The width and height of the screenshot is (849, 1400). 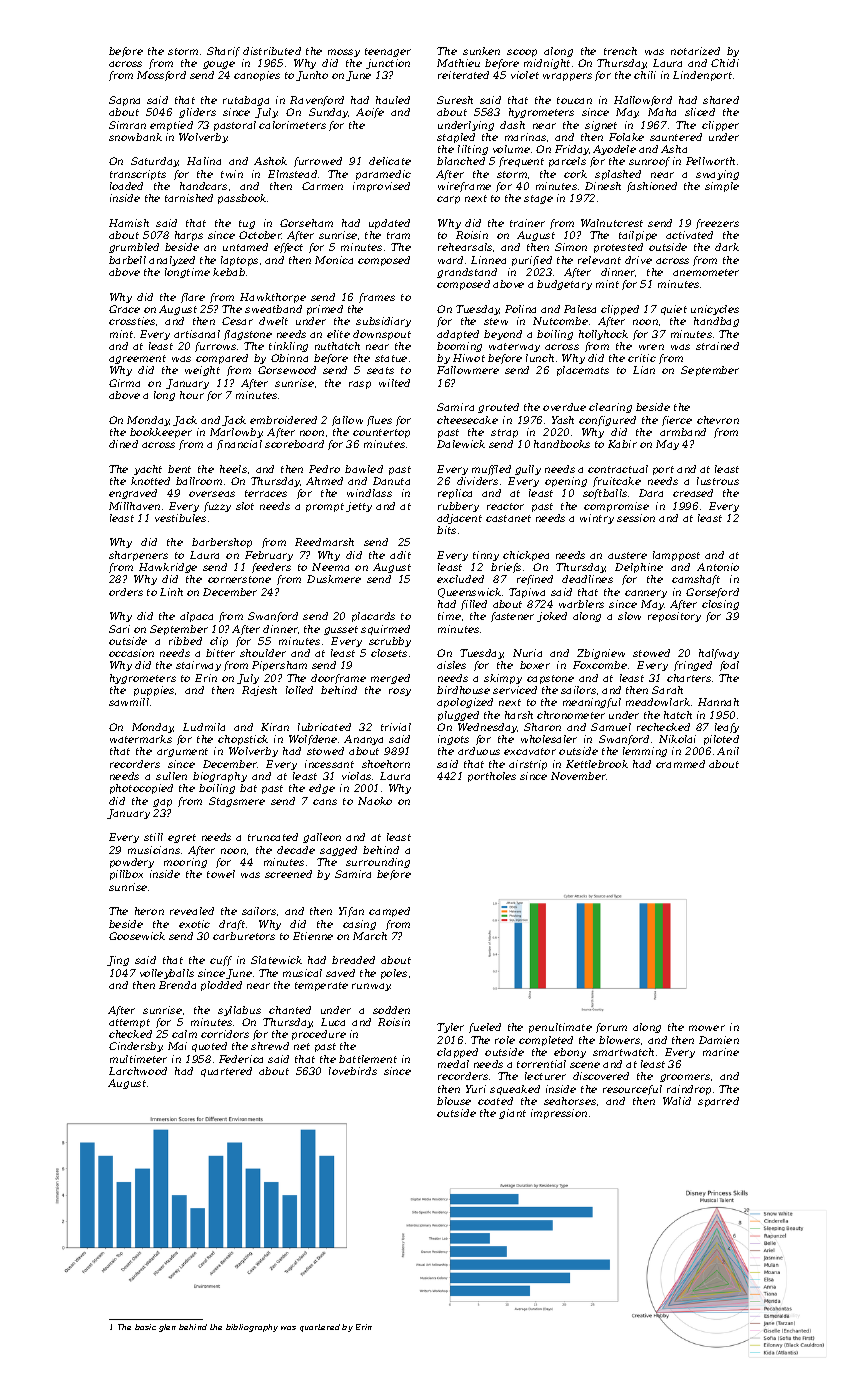 What do you see at coordinates (710, 161) in the screenshot?
I see `Pellworth` at bounding box center [710, 161].
